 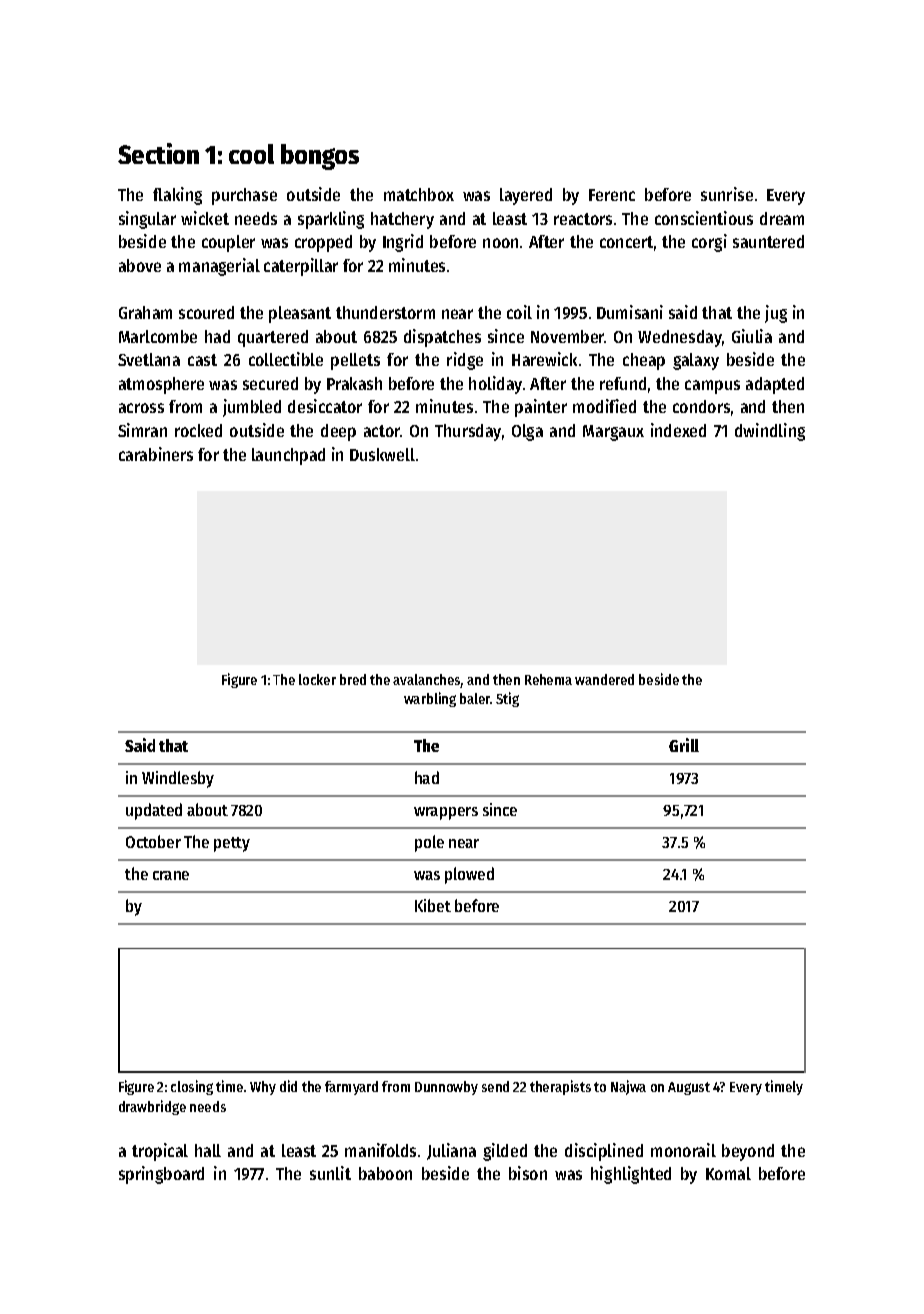 I want to click on pellets, so click(x=355, y=361).
